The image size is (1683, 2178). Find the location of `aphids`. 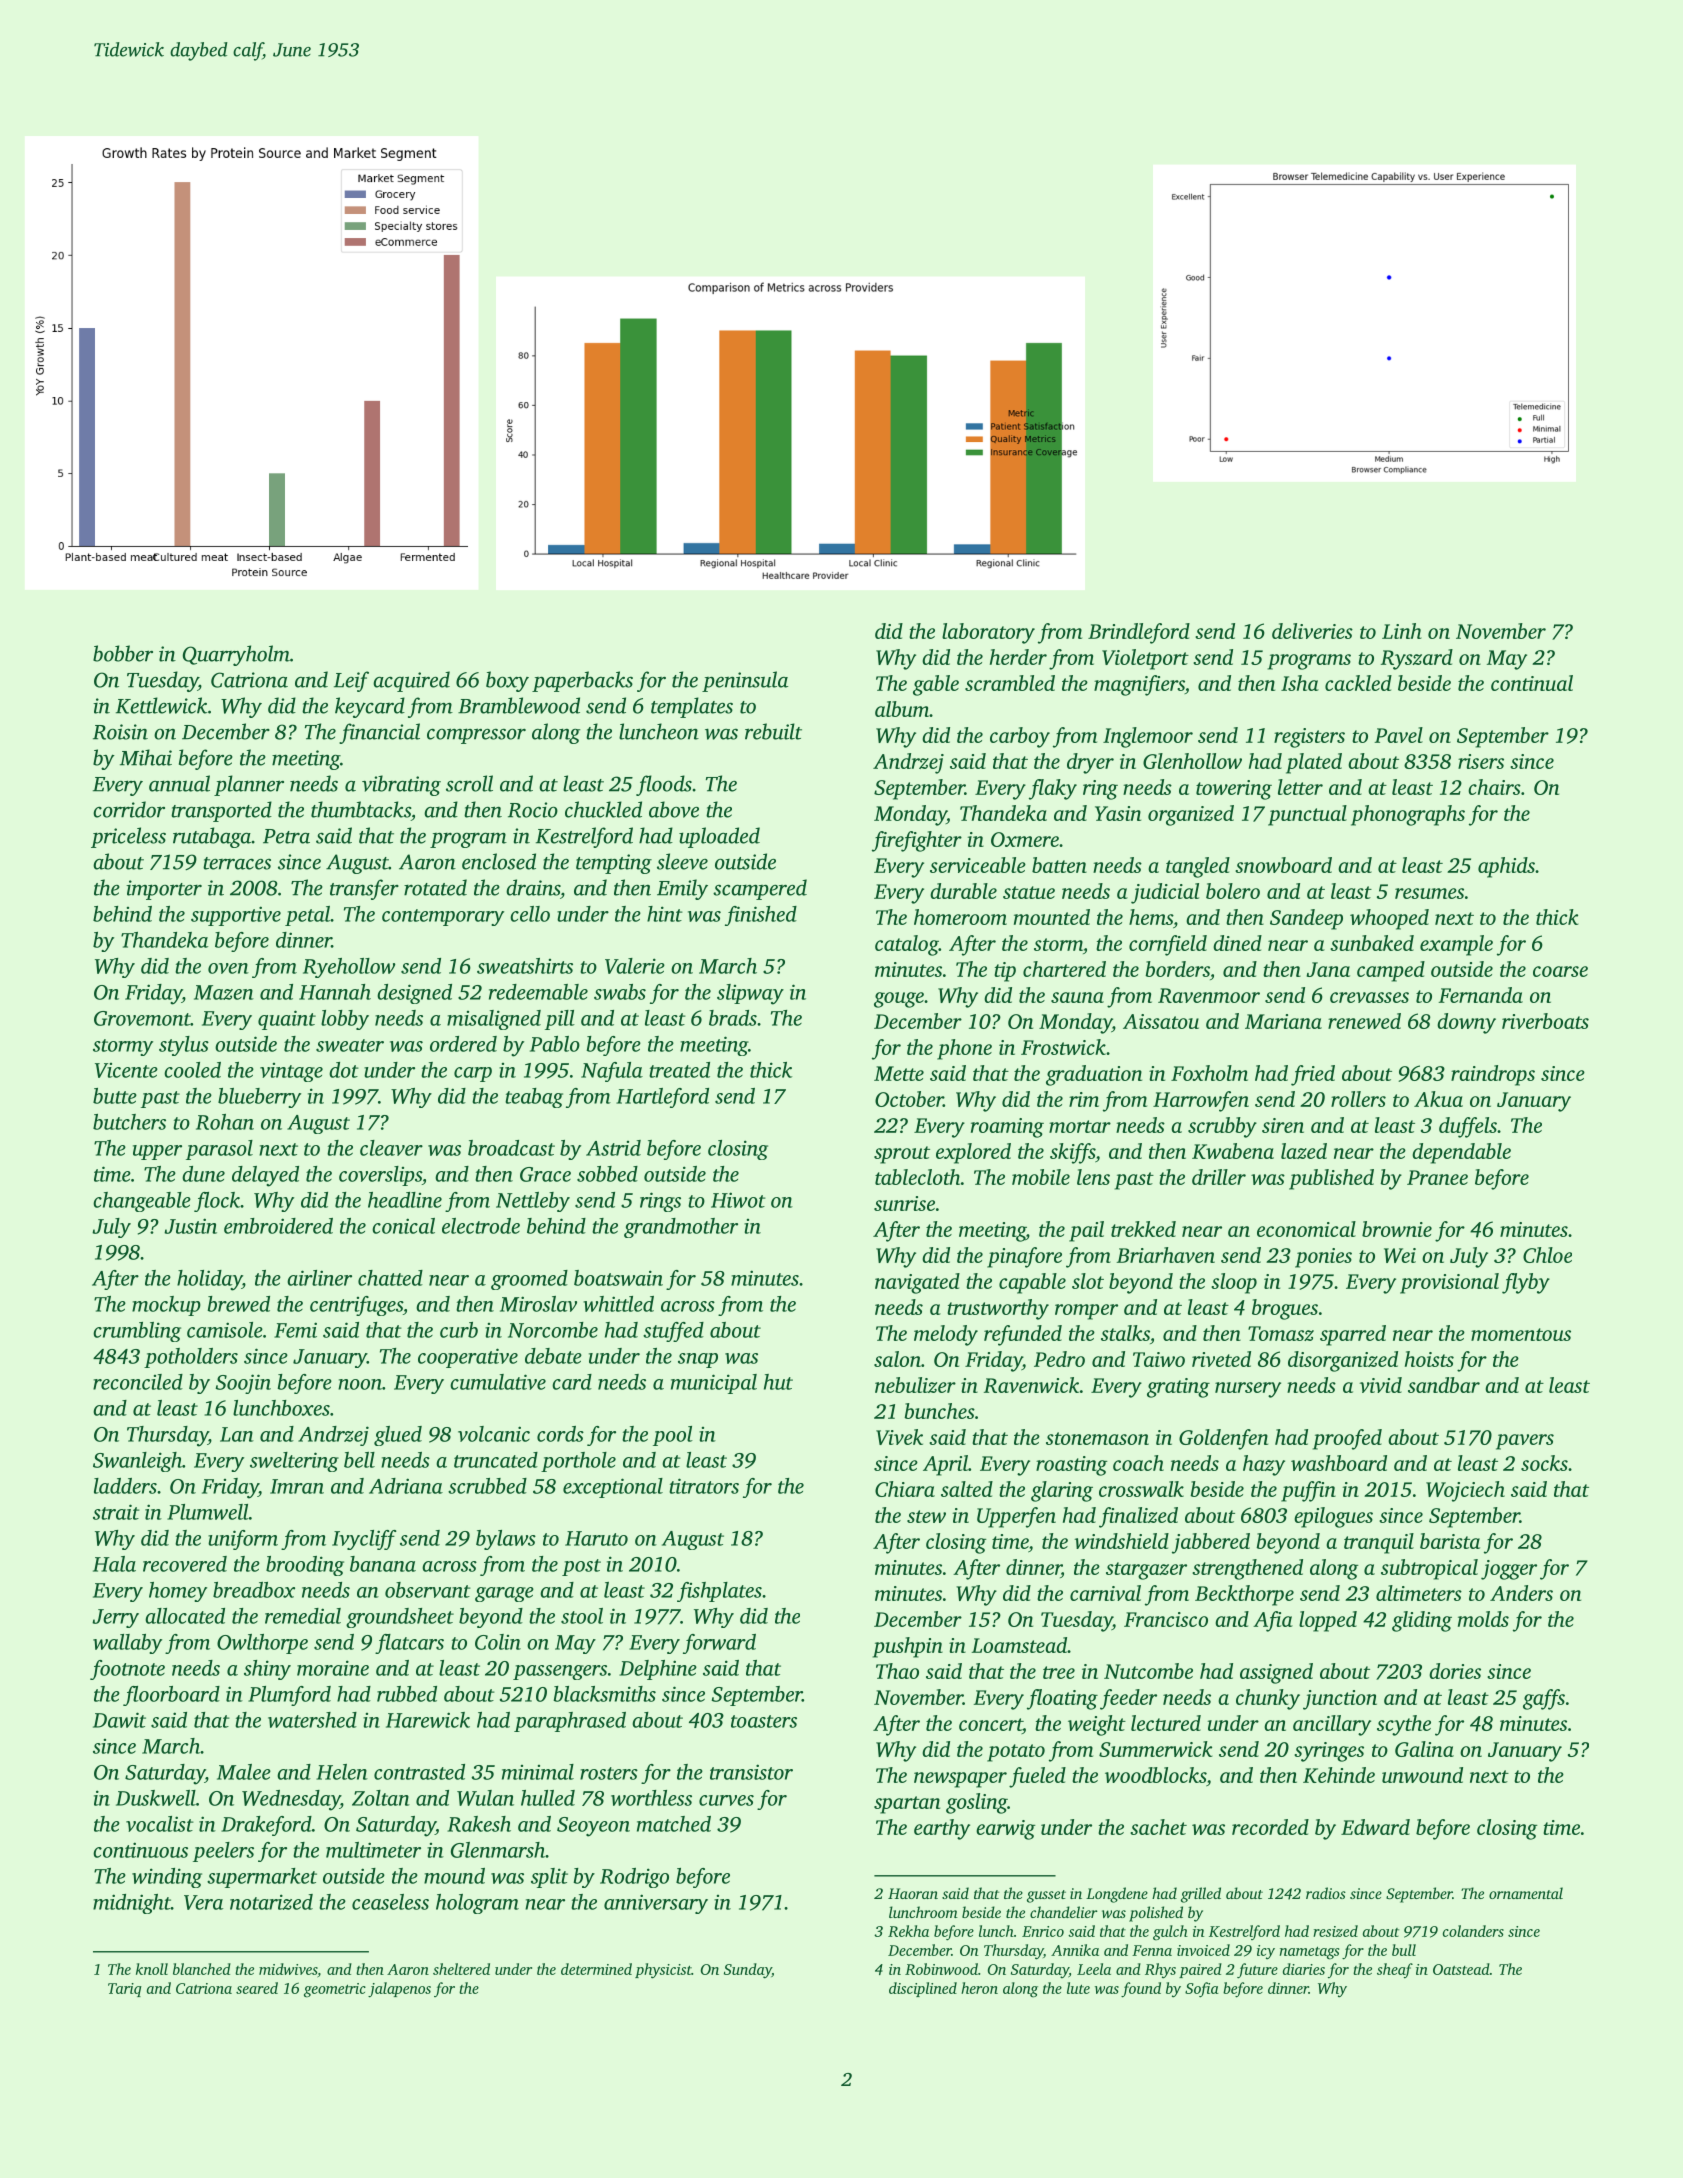

aphids is located at coordinates (1506, 867).
